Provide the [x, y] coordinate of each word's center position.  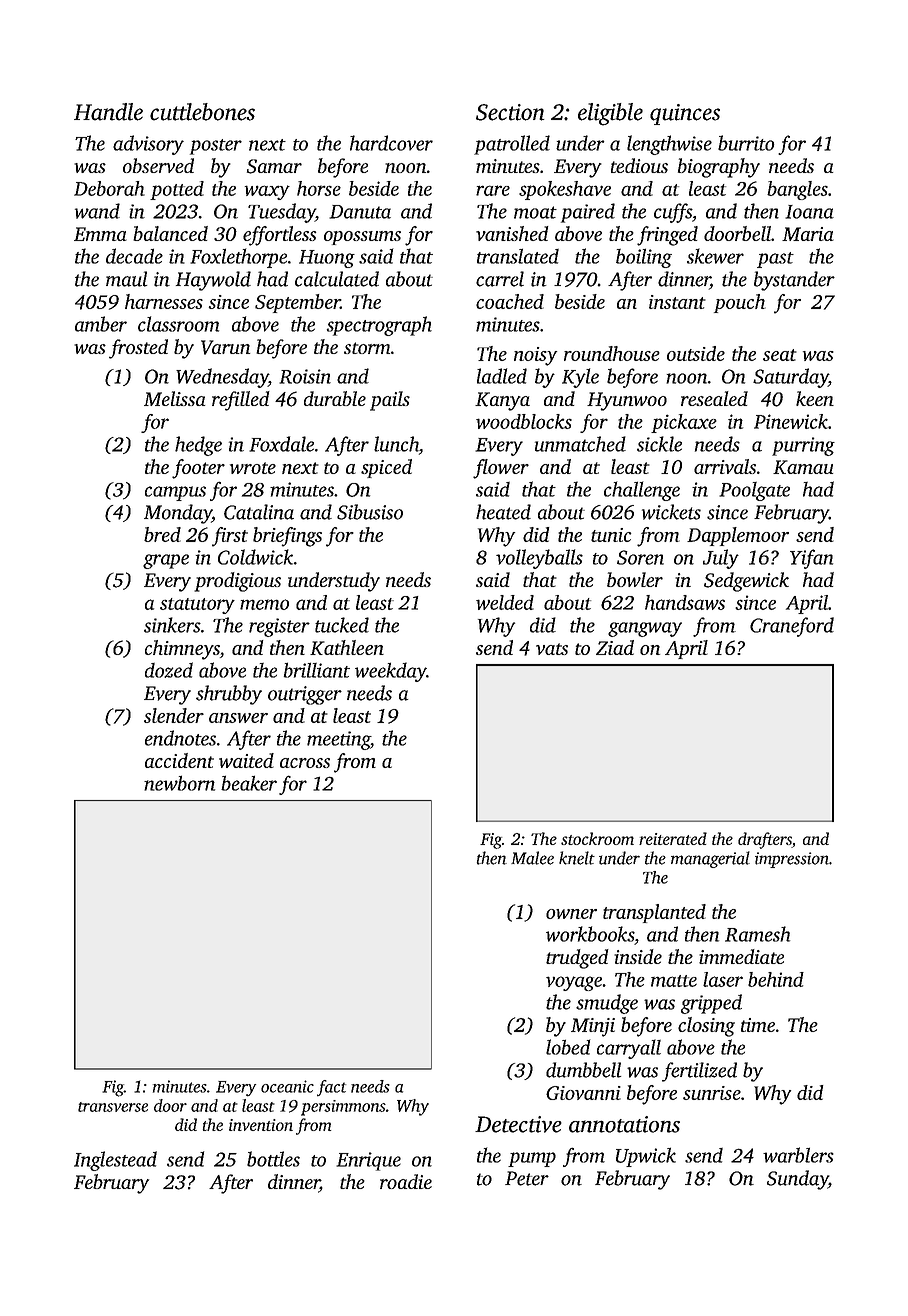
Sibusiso [370, 512]
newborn [179, 783]
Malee [532, 858]
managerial [710, 859]
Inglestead [115, 1161]
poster [216, 147]
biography [719, 168]
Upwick [646, 1157]
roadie [406, 1181]
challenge [642, 491]
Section [510, 112]
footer [198, 469]
